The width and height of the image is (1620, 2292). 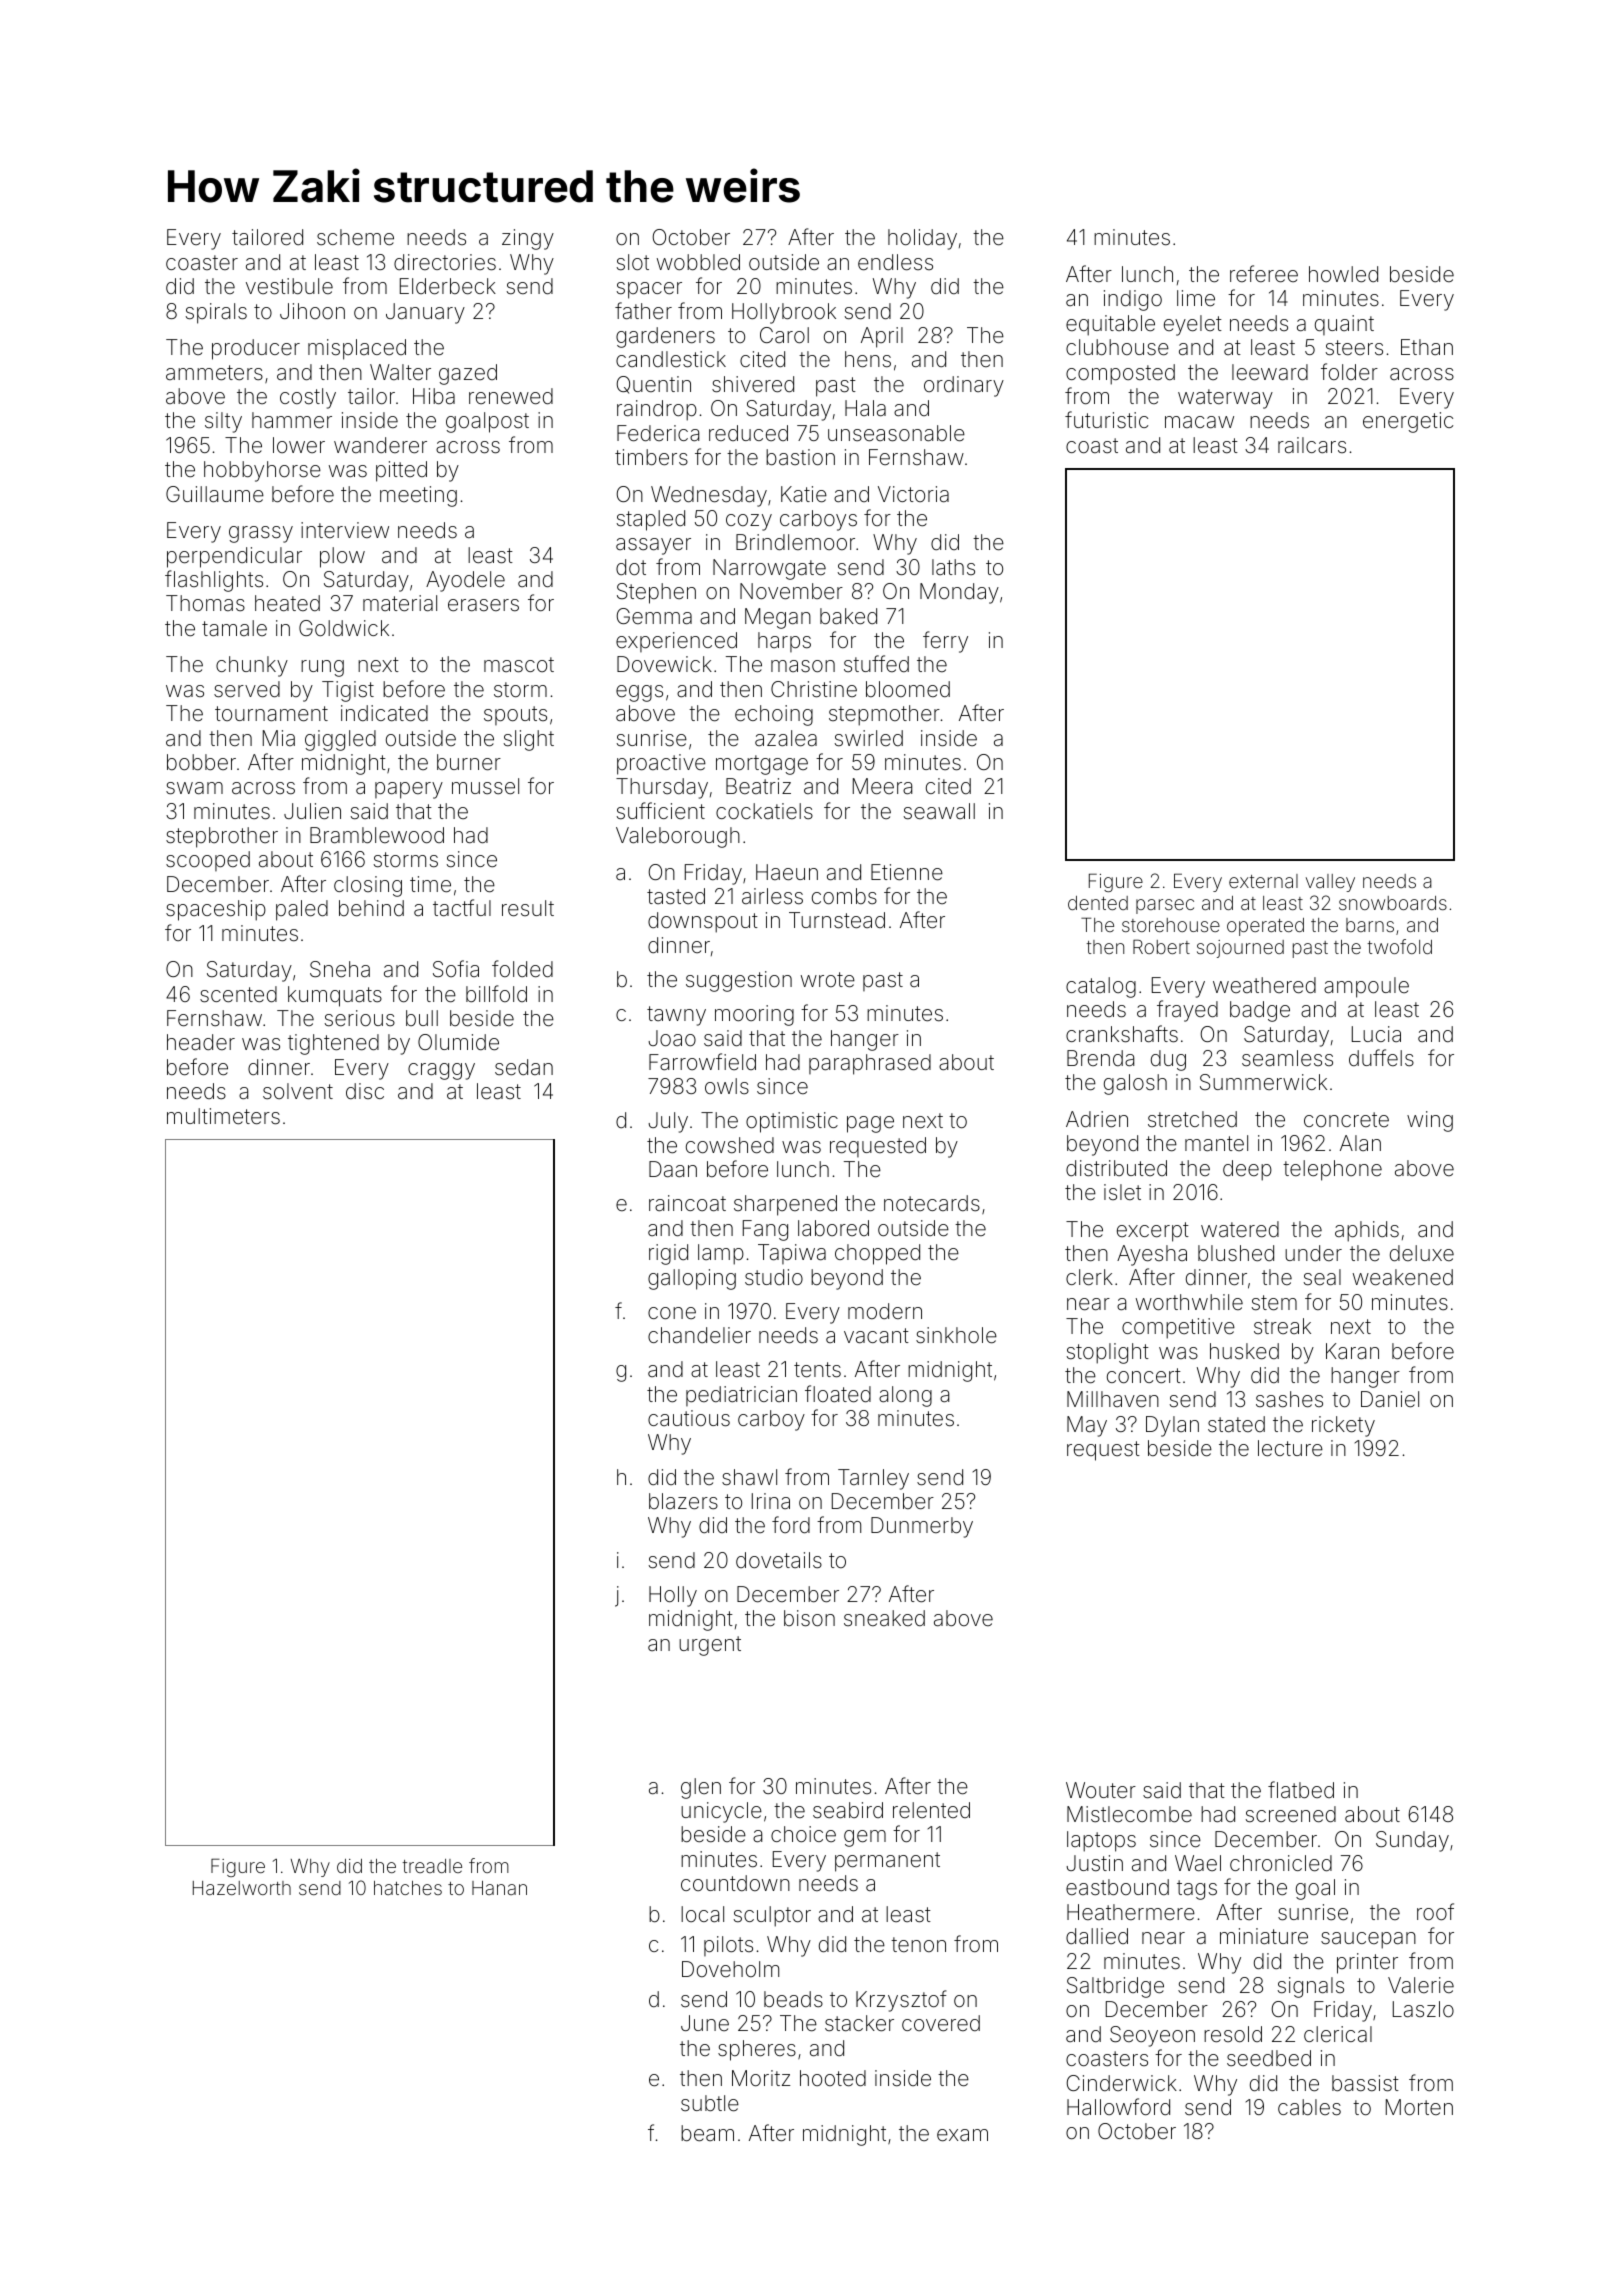 I want to click on paraphrased, so click(x=870, y=1064).
